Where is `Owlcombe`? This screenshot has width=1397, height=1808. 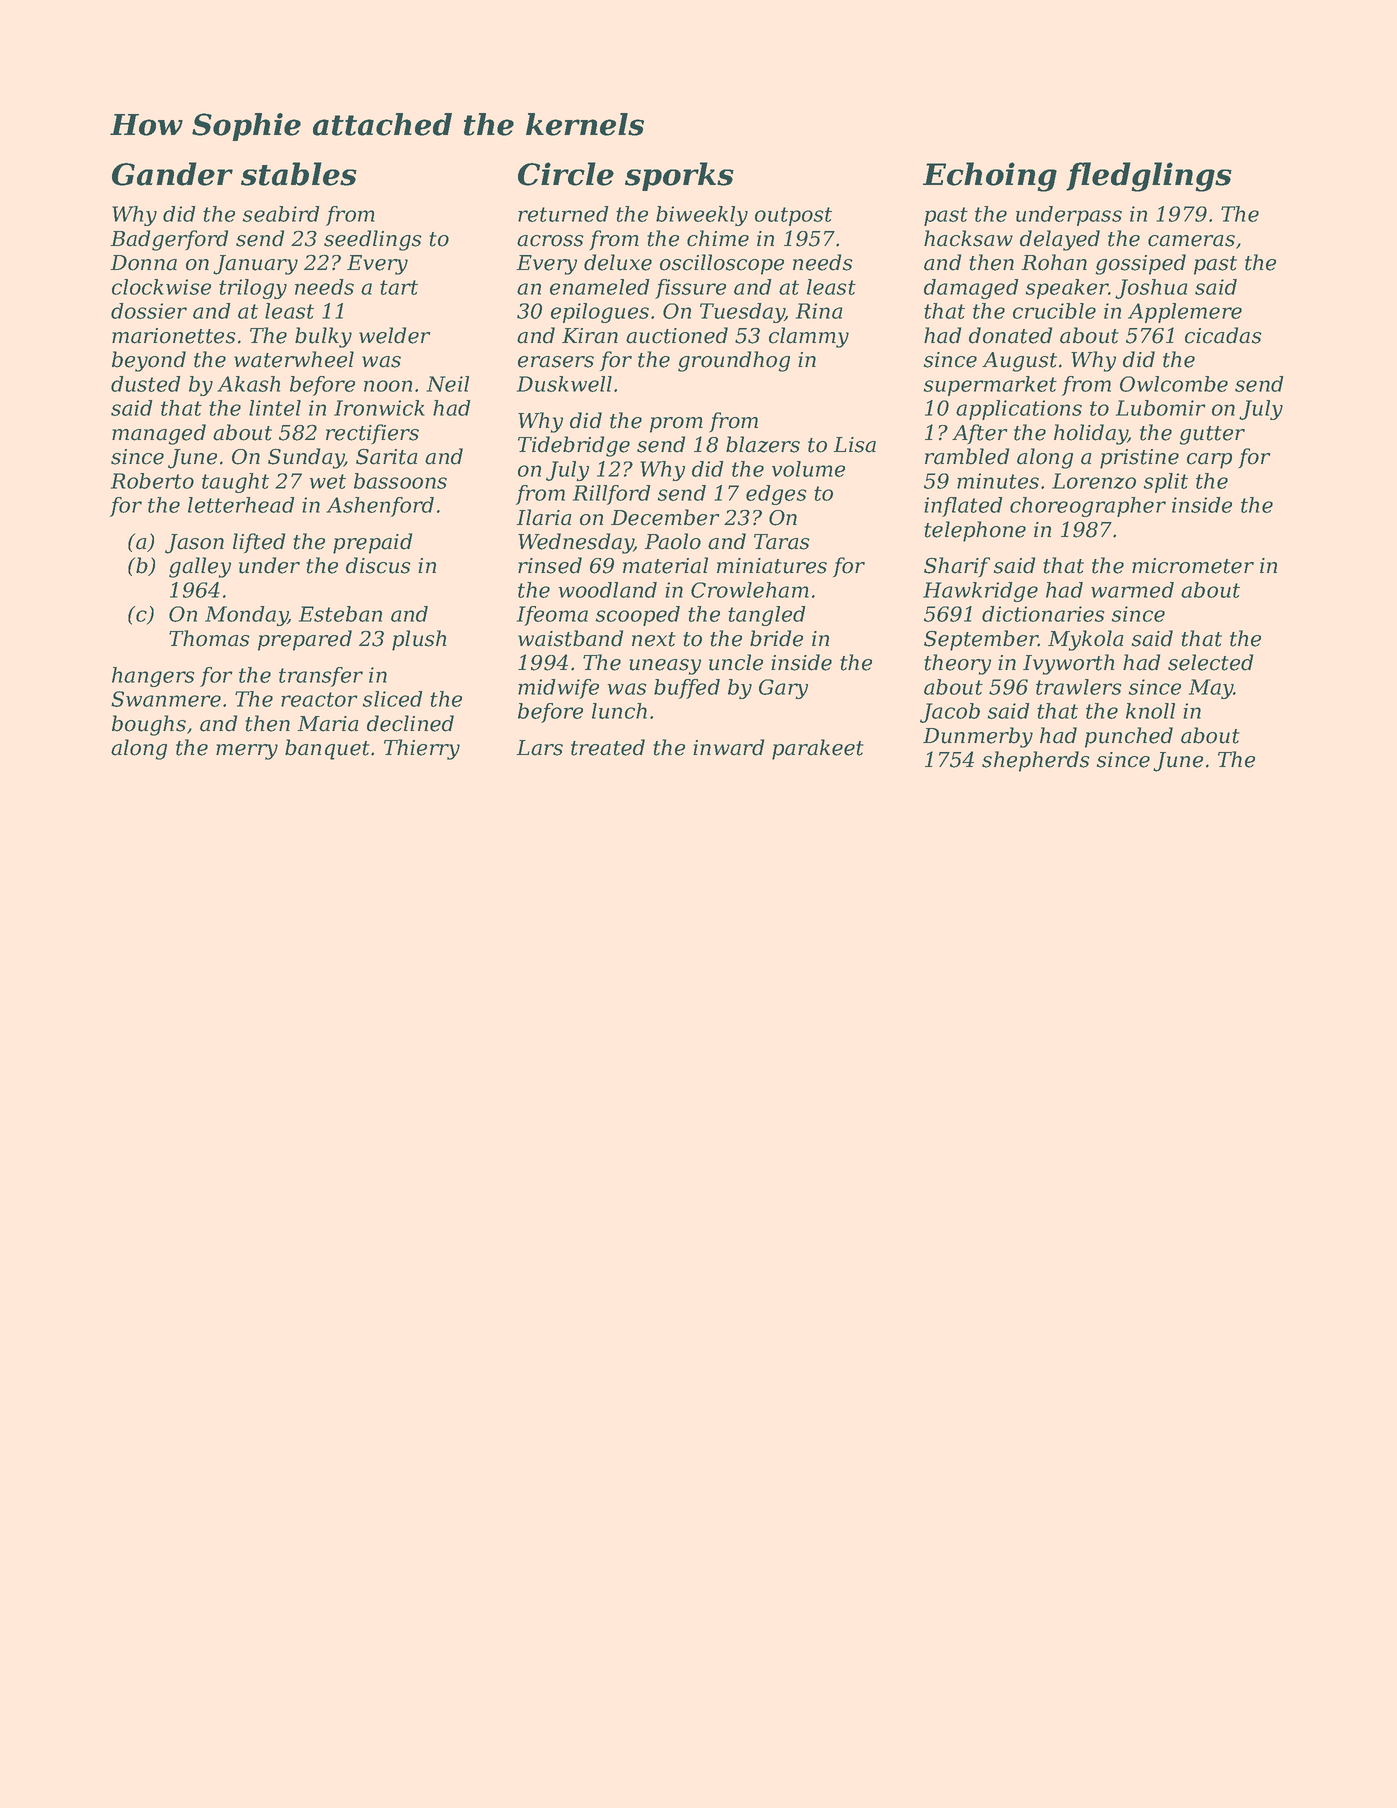
Owlcombe is located at coordinates (1174, 384).
